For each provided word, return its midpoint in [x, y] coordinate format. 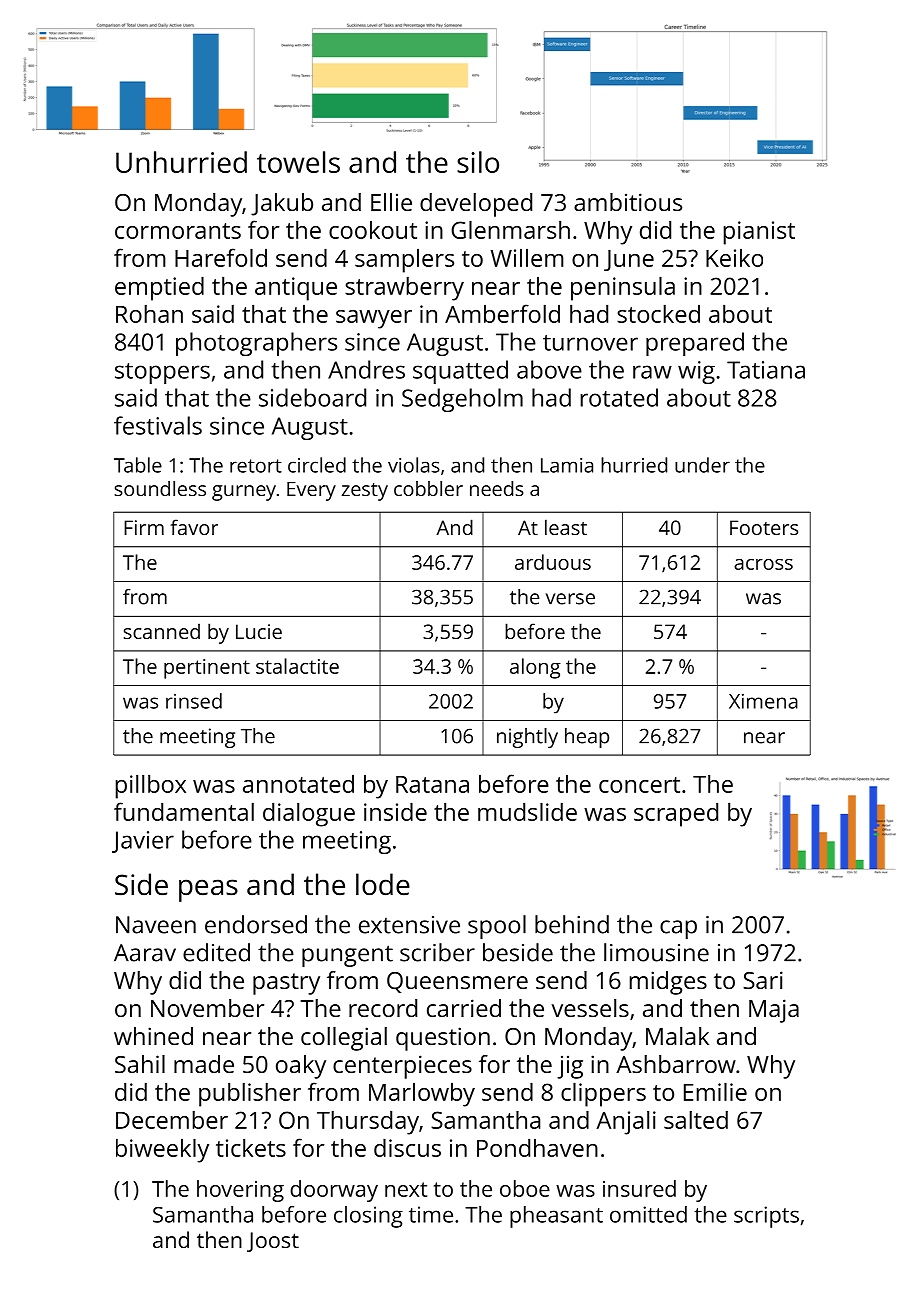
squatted [460, 372]
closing [368, 1217]
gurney [244, 493]
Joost [273, 1242]
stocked [658, 314]
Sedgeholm [462, 400]
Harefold [221, 257]
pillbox [151, 787]
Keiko [734, 258]
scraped [676, 815]
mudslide [527, 812]
